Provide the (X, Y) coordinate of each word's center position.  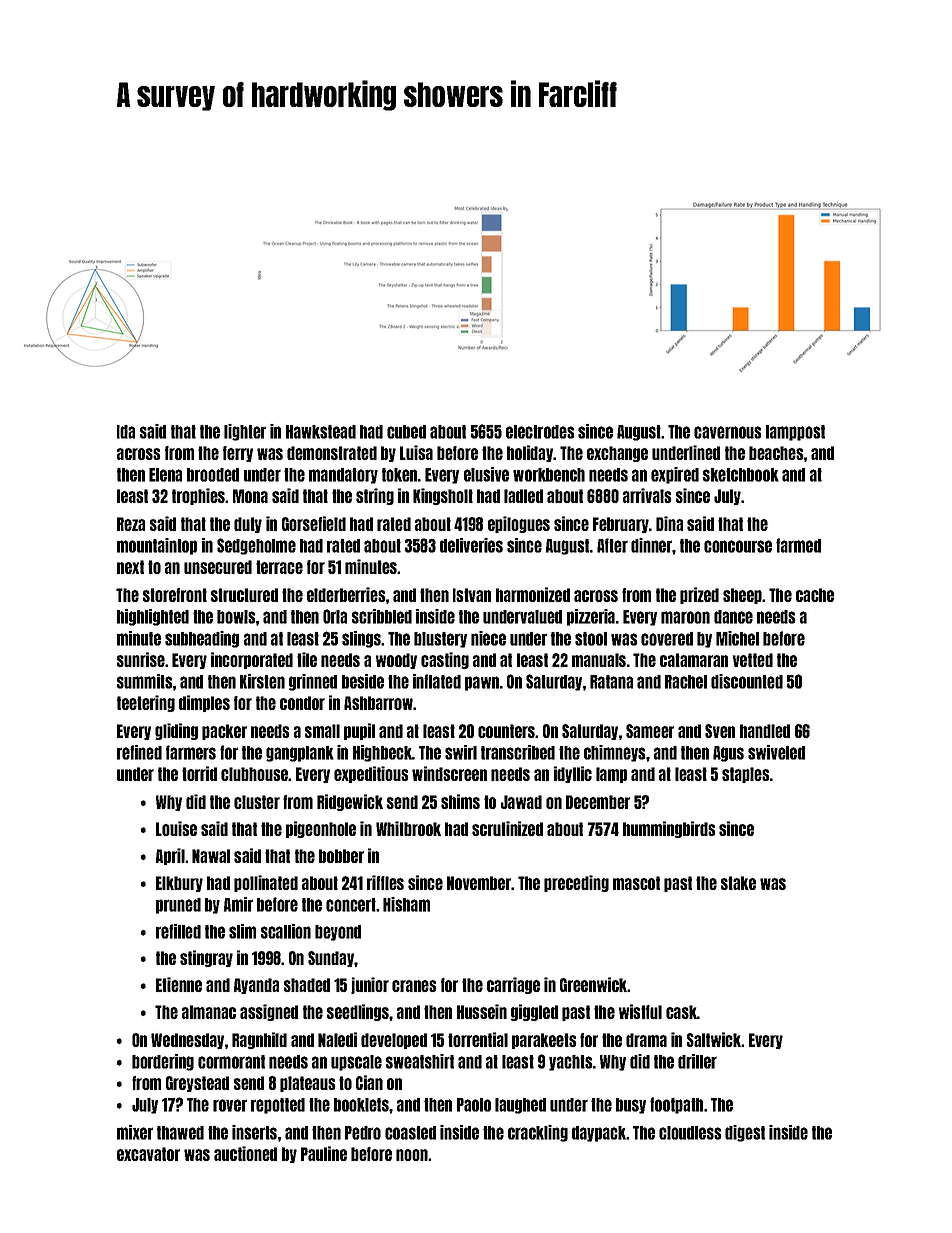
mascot (636, 883)
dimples (204, 703)
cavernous (728, 432)
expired (675, 475)
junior (370, 985)
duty (248, 525)
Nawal (211, 856)
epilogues (519, 524)
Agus (728, 754)
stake (738, 883)
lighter (245, 432)
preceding (576, 883)
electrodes (540, 432)
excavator (148, 1154)
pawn (482, 683)
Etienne (179, 984)
